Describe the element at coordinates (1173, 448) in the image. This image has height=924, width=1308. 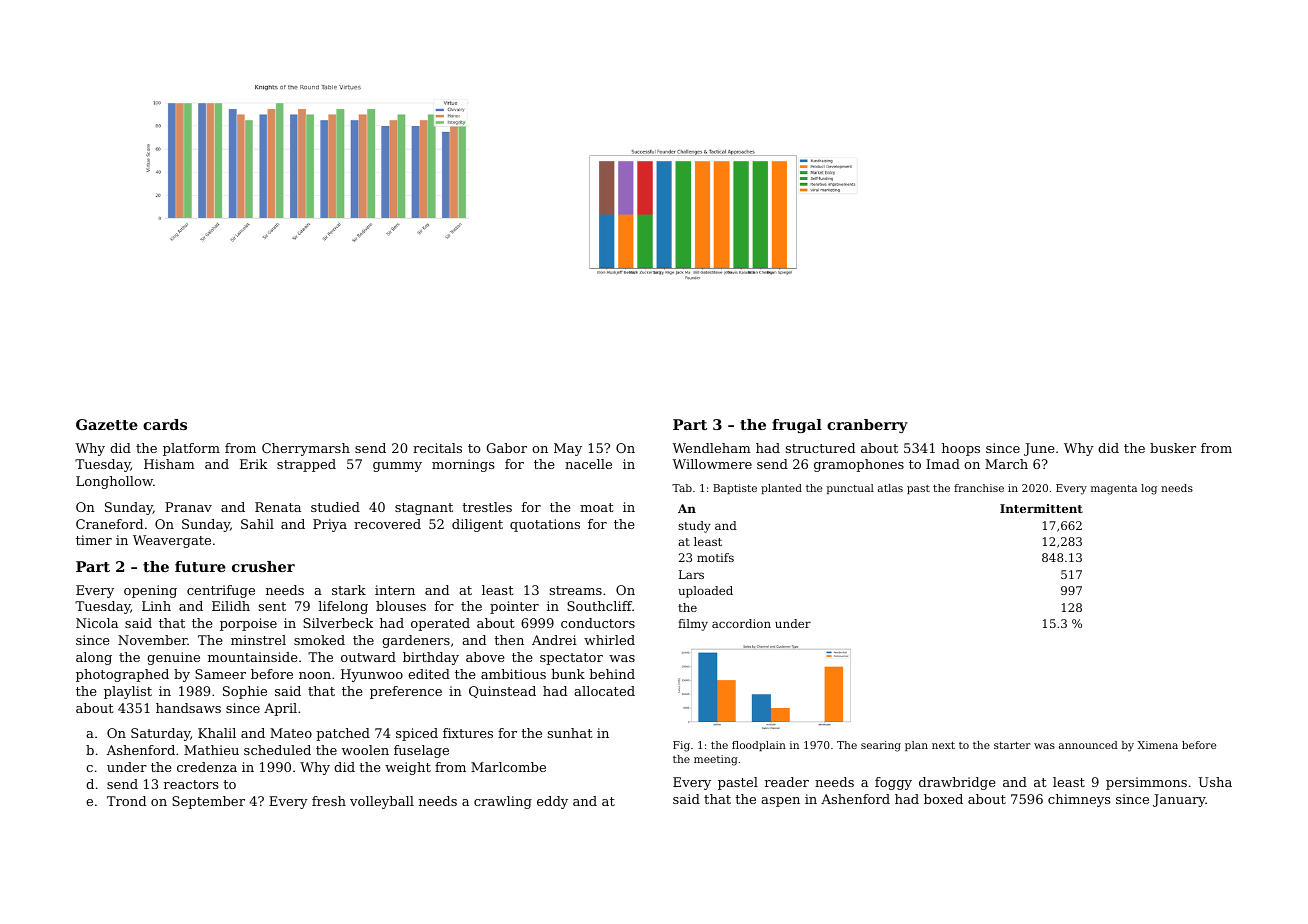
I see `busker` at that location.
